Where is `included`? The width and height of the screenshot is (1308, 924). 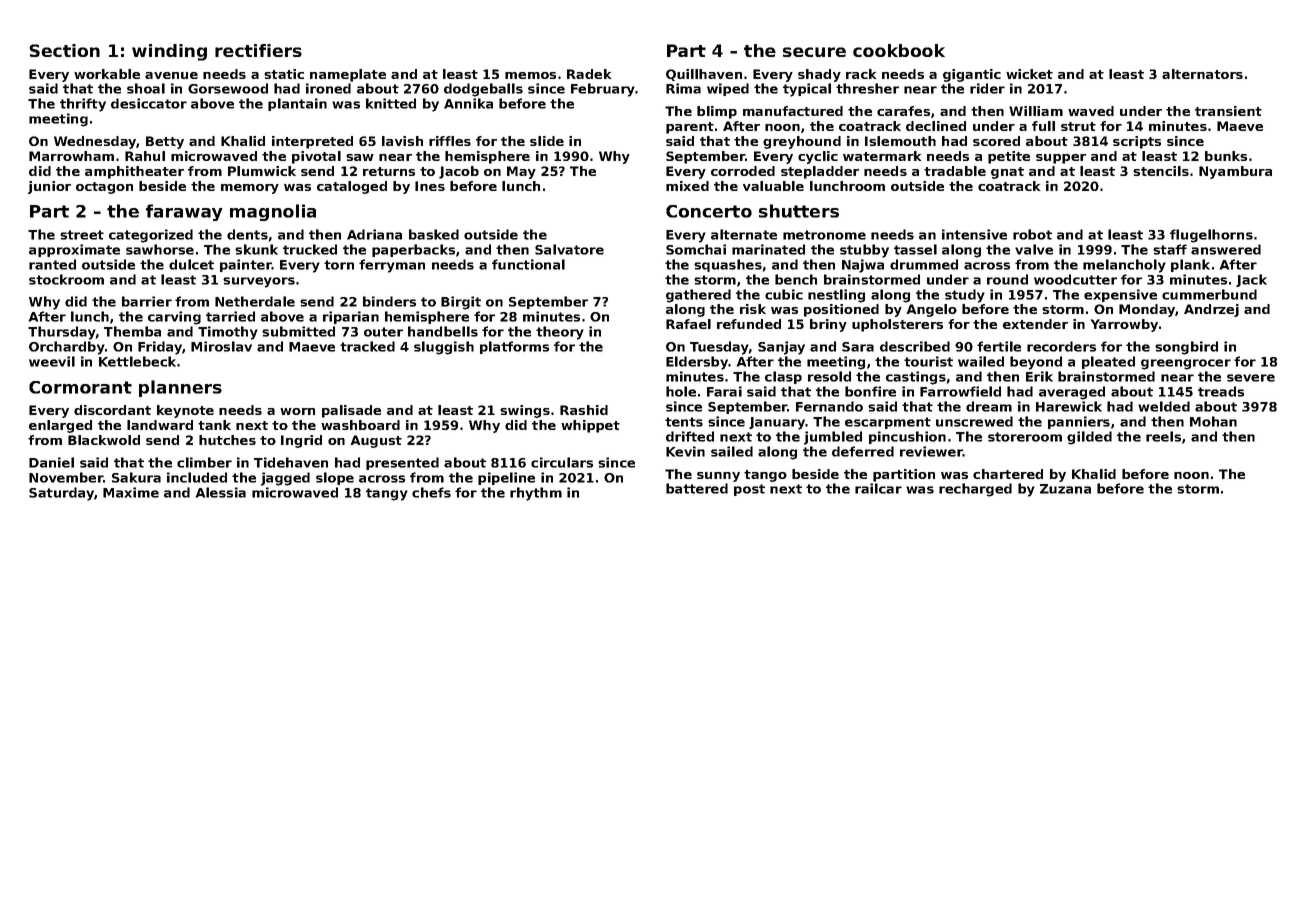 included is located at coordinates (197, 477).
